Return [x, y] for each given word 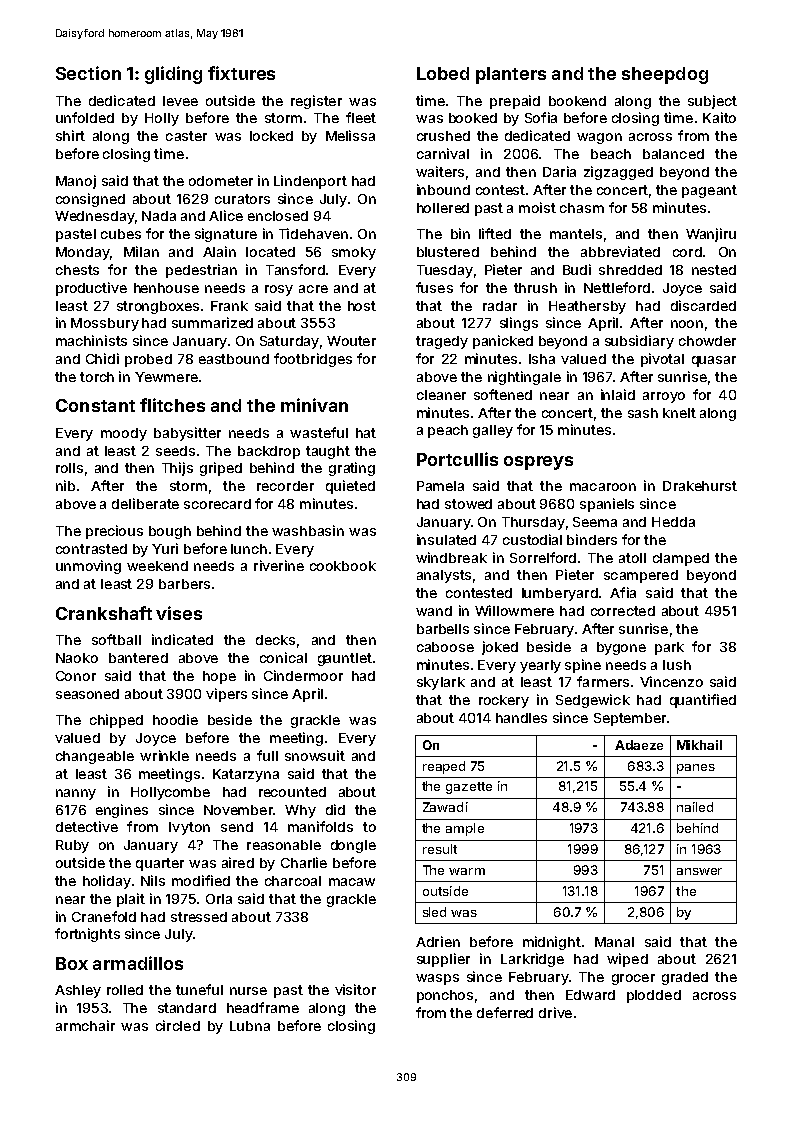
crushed [443, 136]
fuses [434, 287]
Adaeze [639, 745]
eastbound [234, 359]
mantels [576, 234]
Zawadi [445, 807]
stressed [199, 917]
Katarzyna [246, 775]
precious [114, 532]
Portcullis [457, 459]
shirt [70, 135]
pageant [709, 191]
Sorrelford [543, 557]
